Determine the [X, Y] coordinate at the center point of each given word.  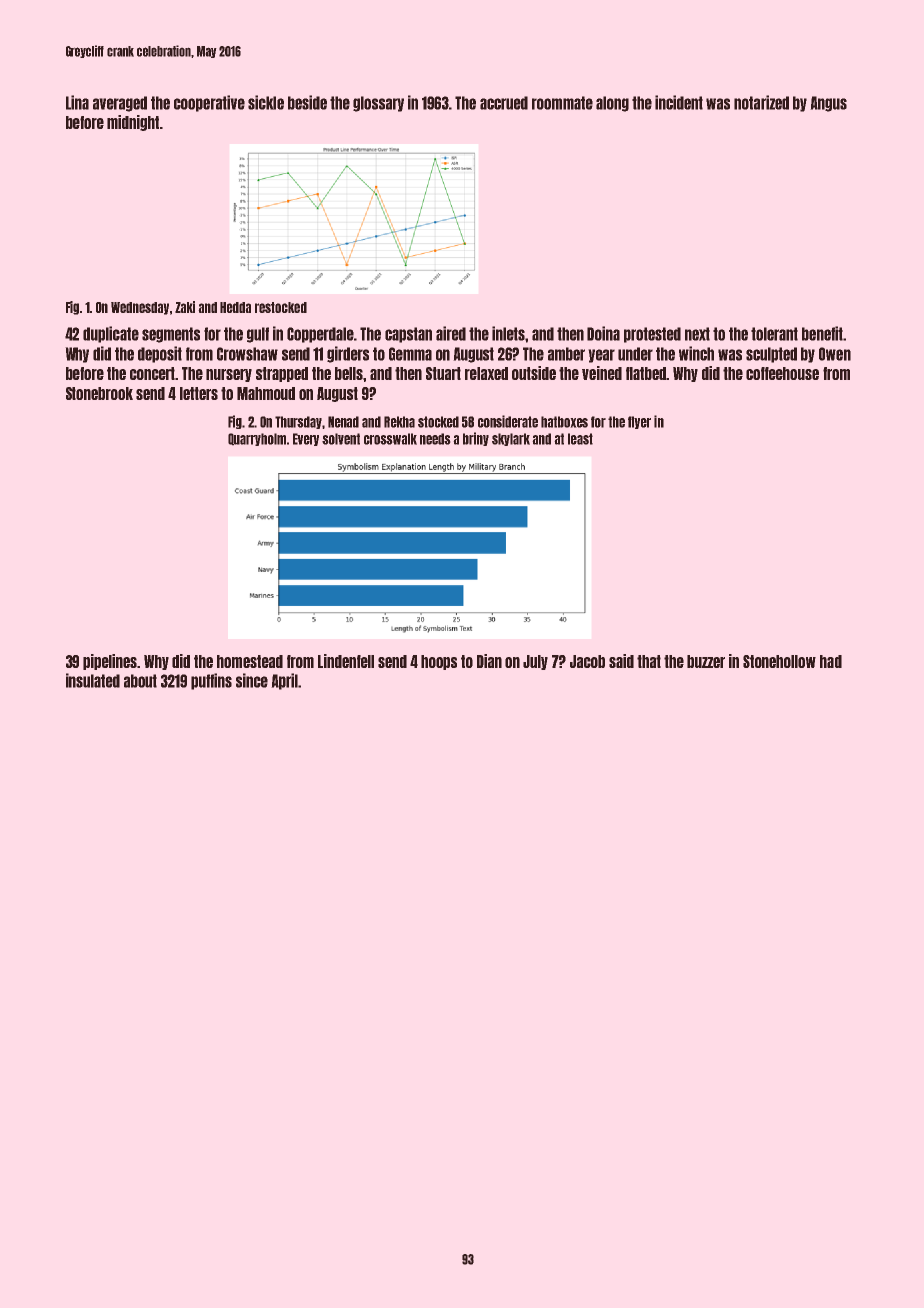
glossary [378, 104]
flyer [639, 422]
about [140, 681]
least [580, 439]
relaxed [486, 373]
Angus [829, 104]
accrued [504, 103]
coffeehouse [782, 373]
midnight [133, 123]
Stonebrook [99, 393]
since [252, 680]
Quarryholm [257, 439]
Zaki [185, 307]
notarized [761, 102]
